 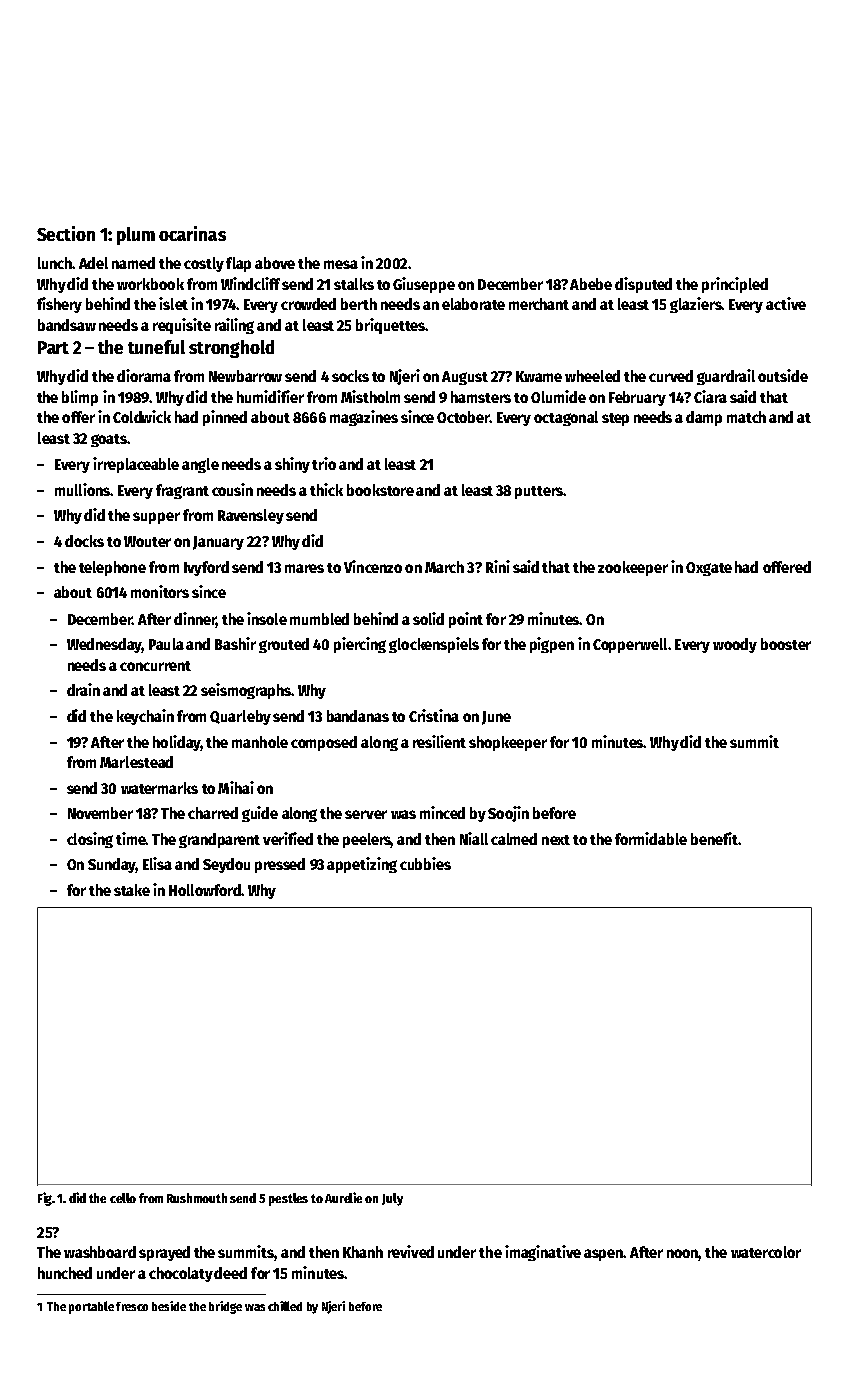 What do you see at coordinates (683, 1255) in the screenshot?
I see `noon` at bounding box center [683, 1255].
